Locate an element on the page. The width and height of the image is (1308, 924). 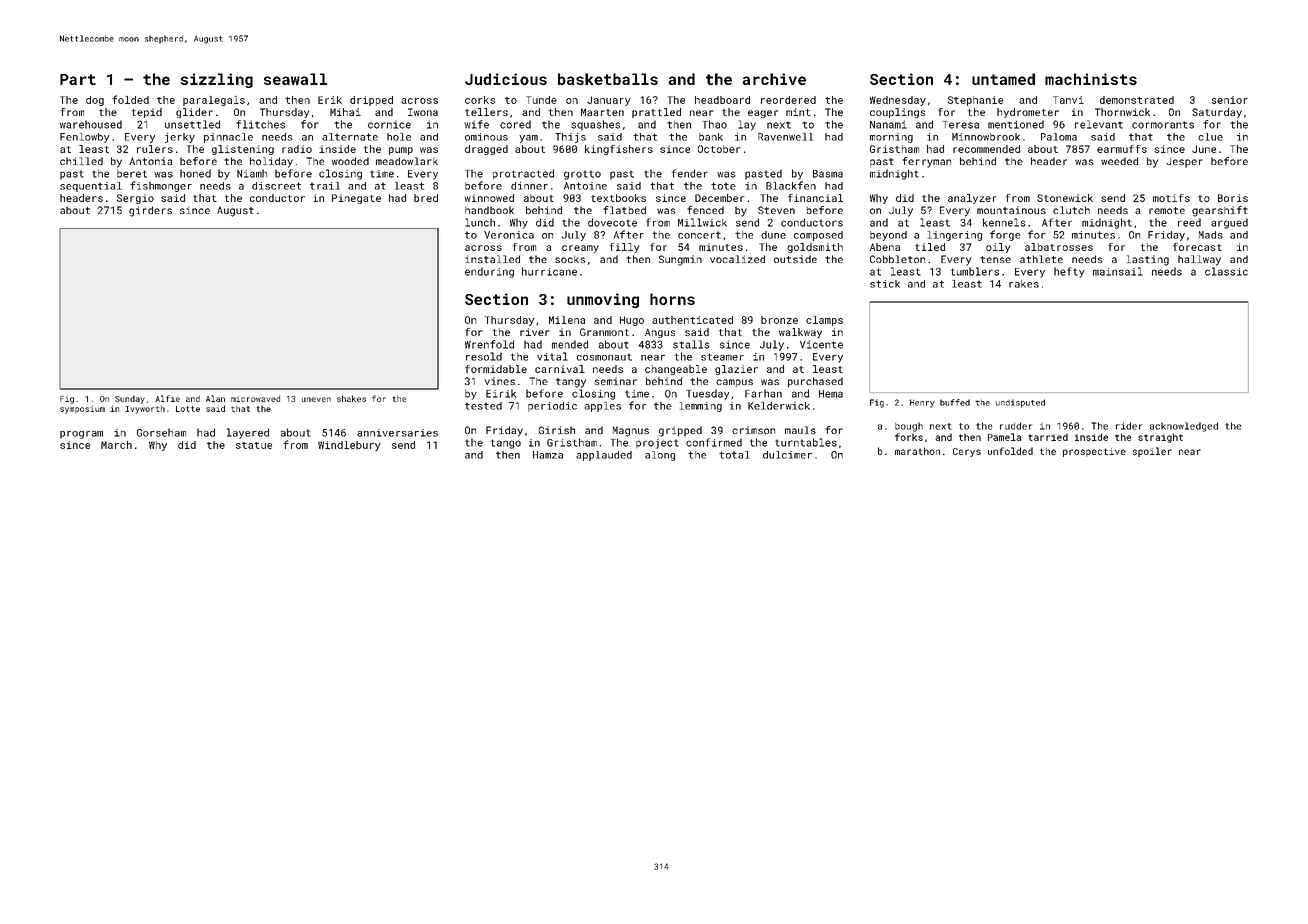
basketballs is located at coordinates (608, 79).
